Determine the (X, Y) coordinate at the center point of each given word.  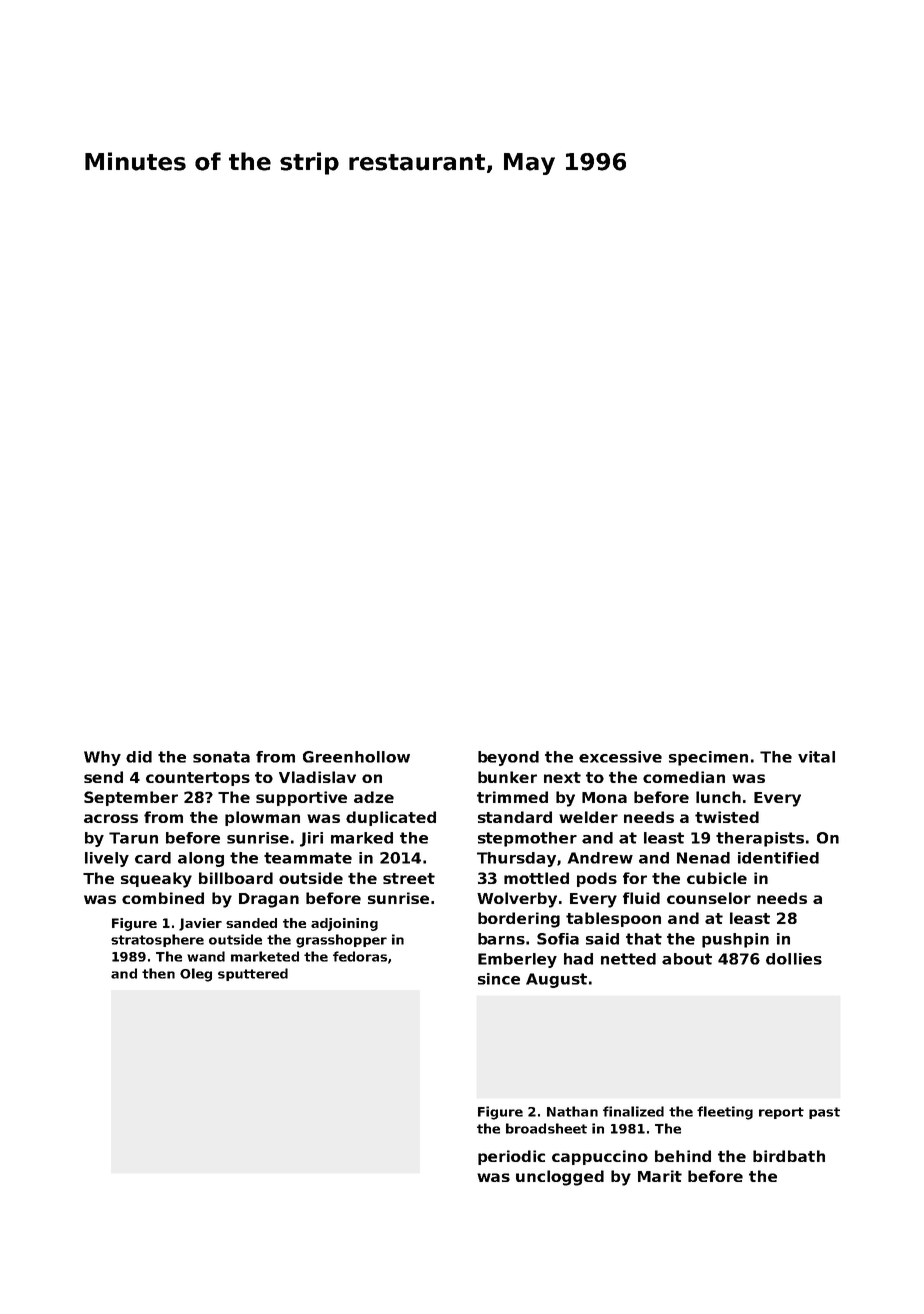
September (131, 798)
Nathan (572, 1111)
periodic (511, 1157)
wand (206, 956)
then (158, 973)
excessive (620, 757)
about (687, 959)
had (578, 959)
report (781, 1113)
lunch (718, 797)
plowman (262, 818)
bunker (507, 777)
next (562, 777)
